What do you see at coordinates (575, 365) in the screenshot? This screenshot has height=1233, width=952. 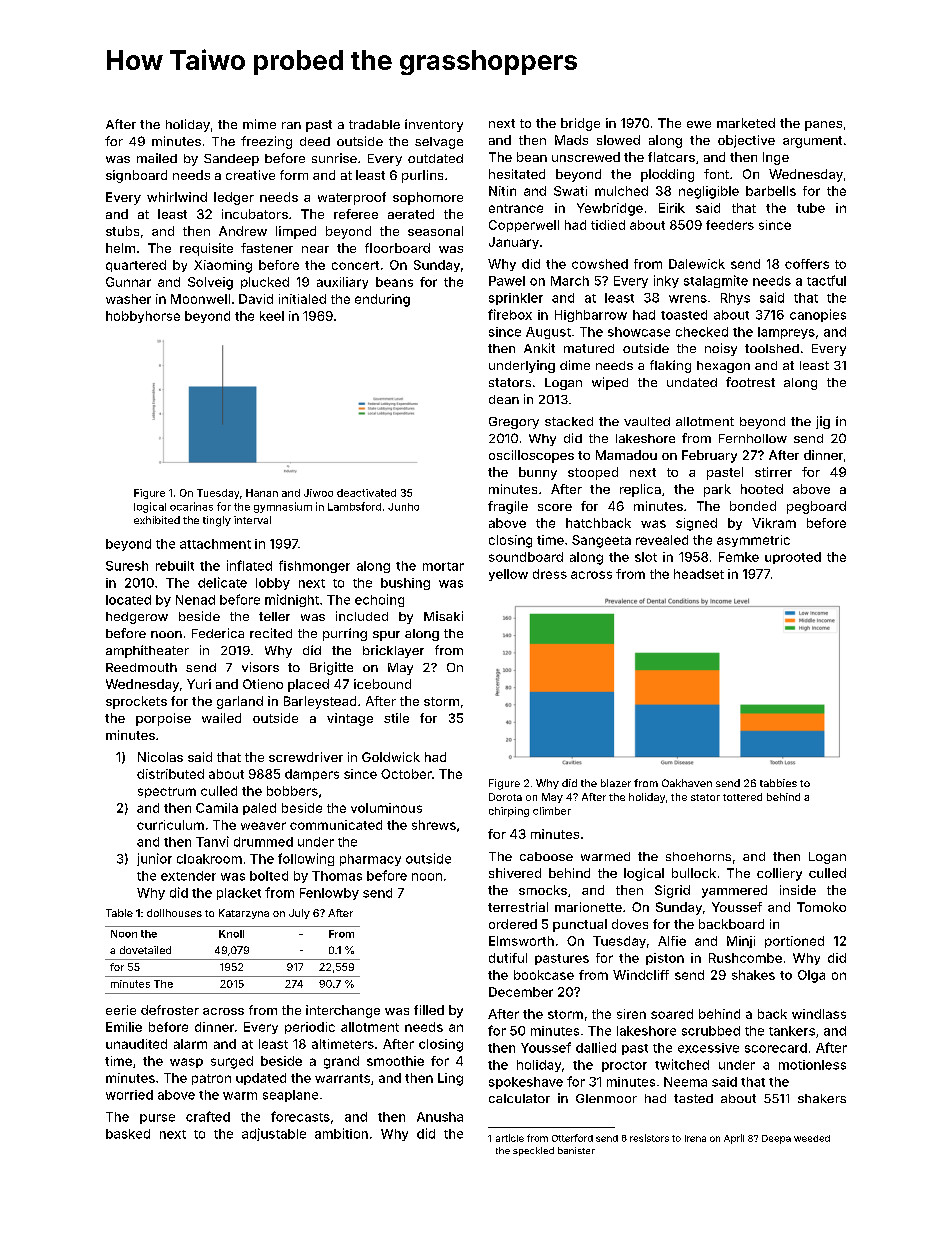 I see `dime` at bounding box center [575, 365].
